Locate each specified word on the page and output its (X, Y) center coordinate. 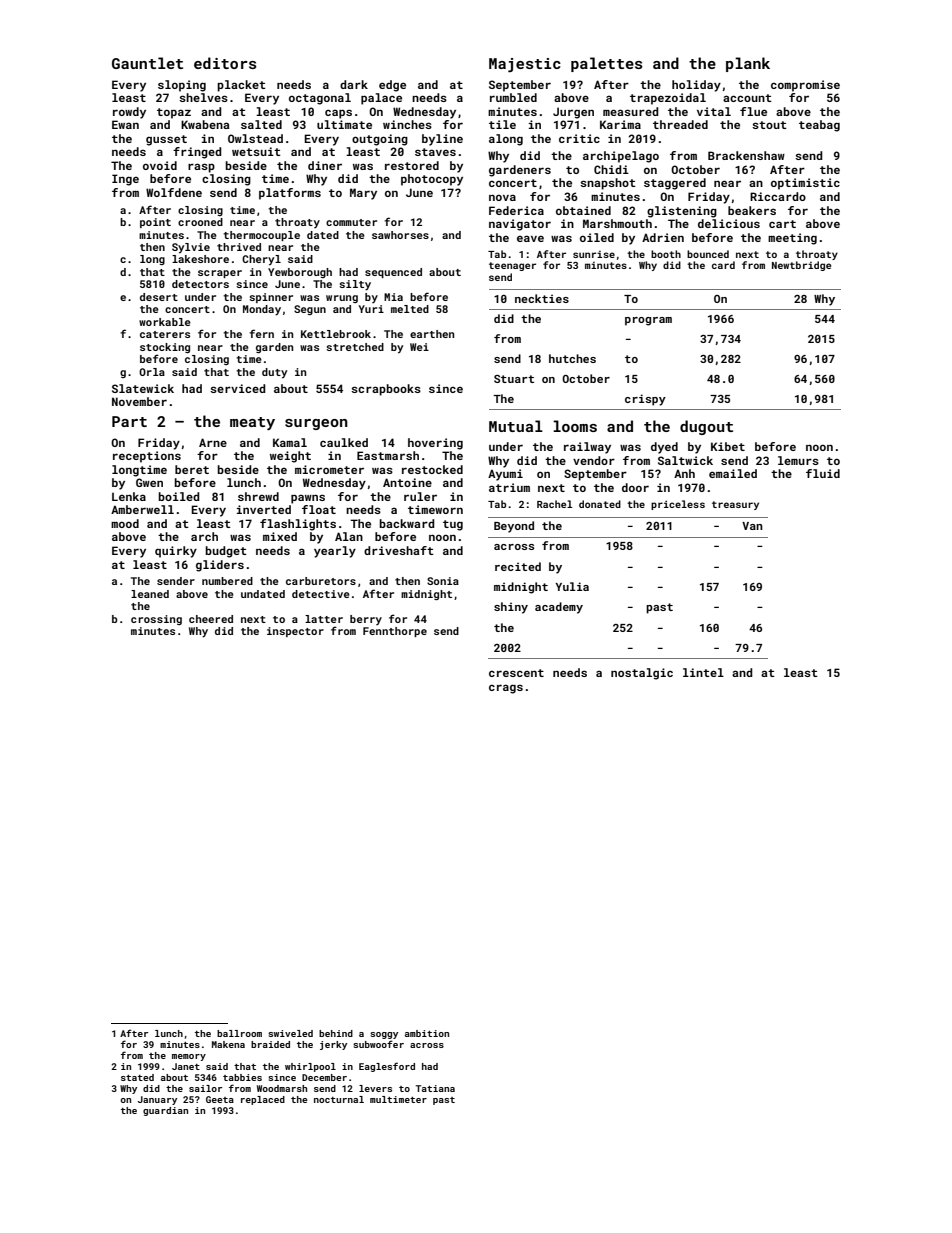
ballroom (239, 1033)
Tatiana (435, 1088)
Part (129, 421)
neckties (542, 298)
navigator (520, 225)
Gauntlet (147, 63)
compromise (805, 86)
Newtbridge (801, 266)
